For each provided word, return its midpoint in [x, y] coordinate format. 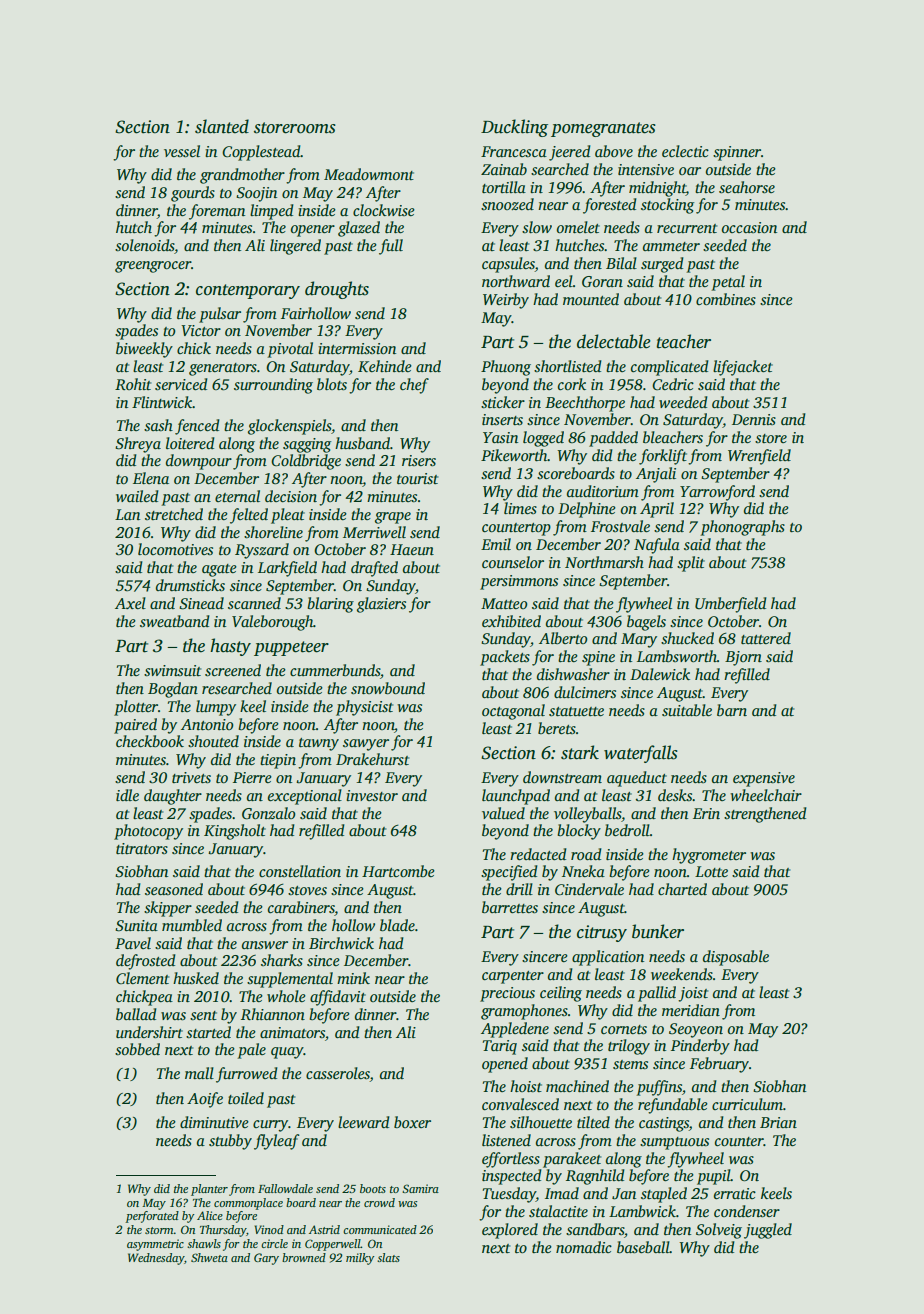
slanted [222, 126]
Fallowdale [285, 1188]
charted [682, 889]
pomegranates [603, 129]
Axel [130, 603]
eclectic [685, 151]
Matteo [504, 603]
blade [397, 925]
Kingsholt [235, 832]
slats [388, 1257]
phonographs [743, 528]
